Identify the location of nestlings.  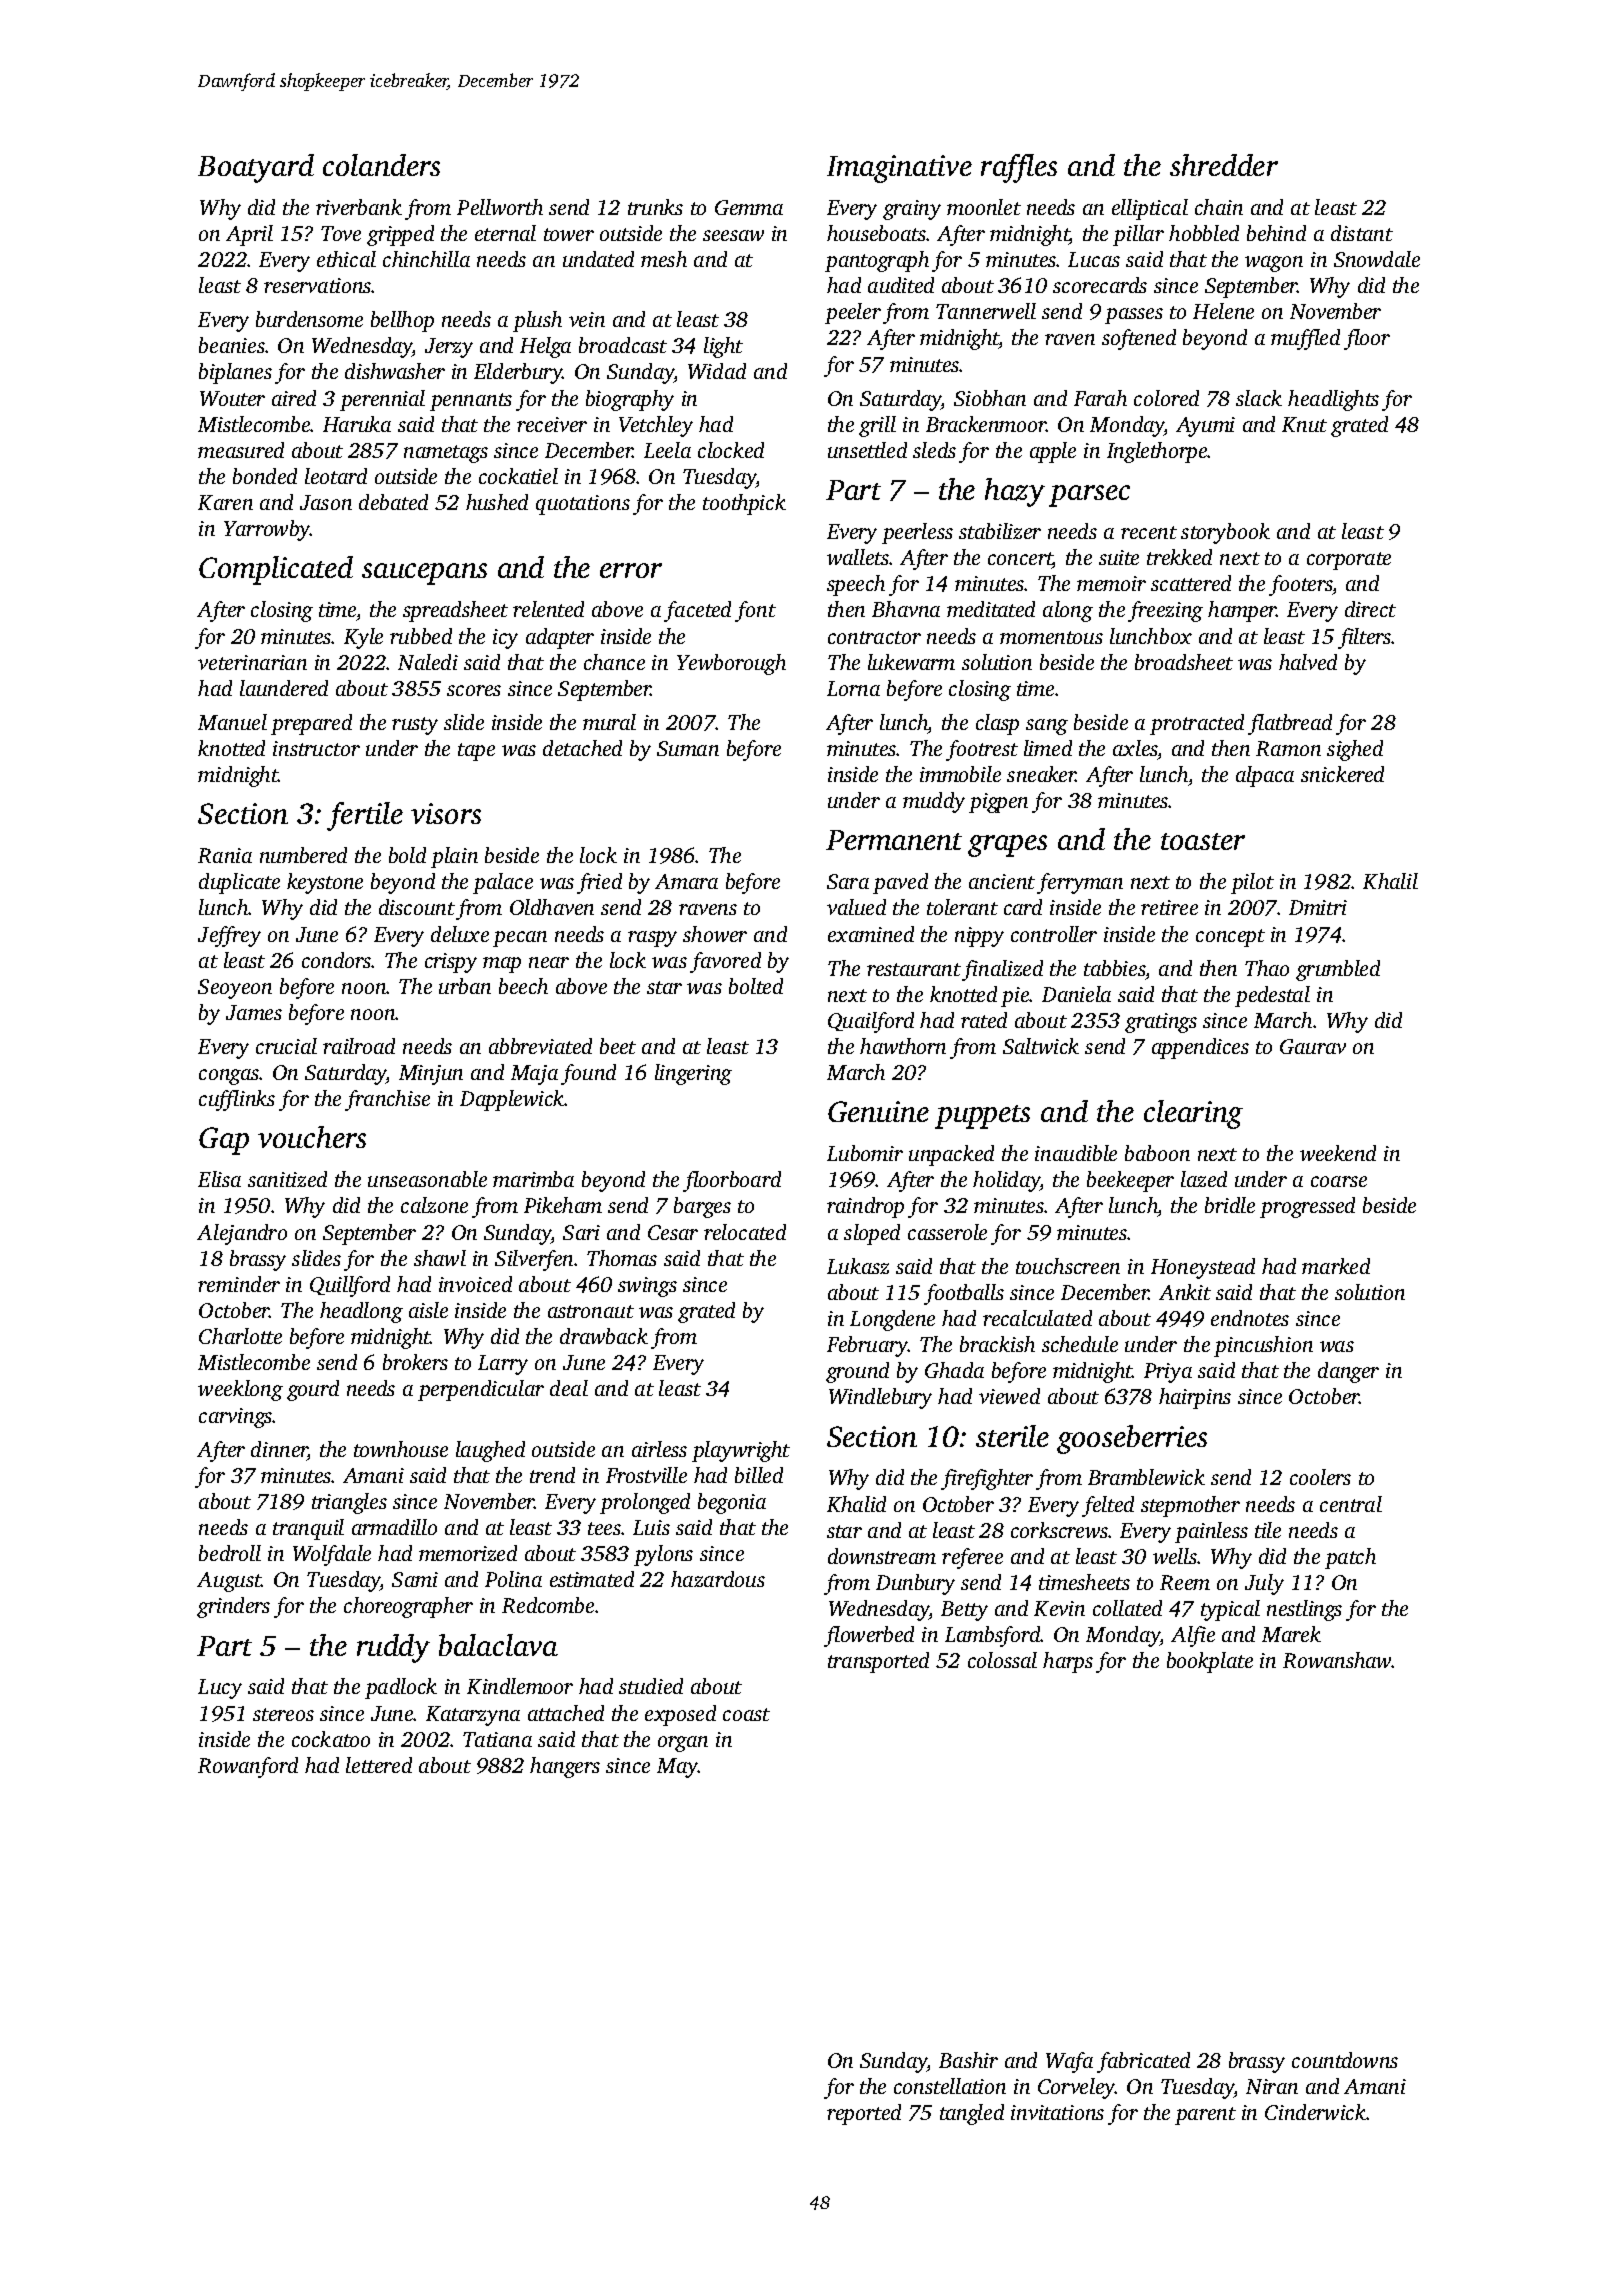
(1304, 1610).
